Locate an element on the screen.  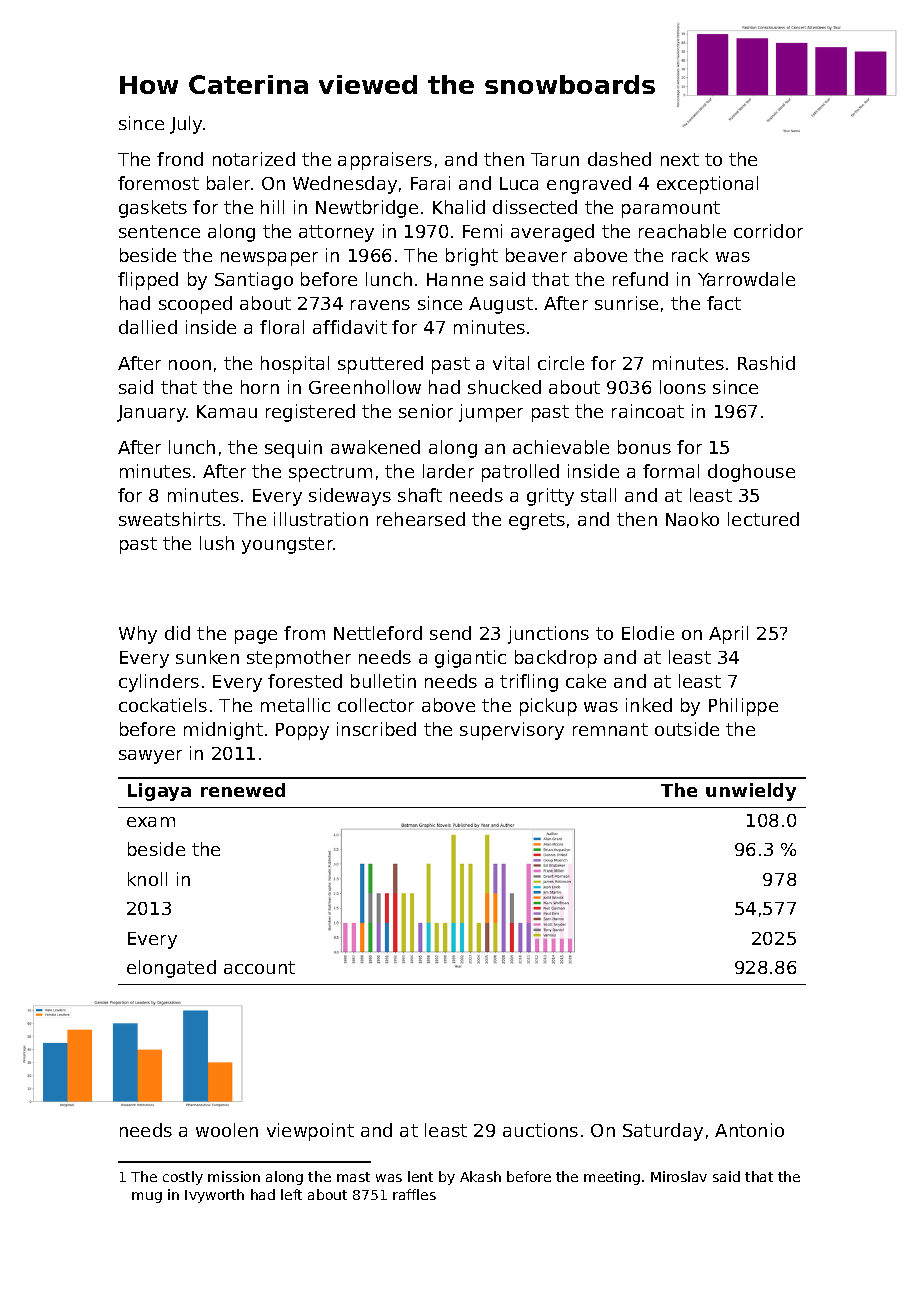
inscribed is located at coordinates (376, 729).
